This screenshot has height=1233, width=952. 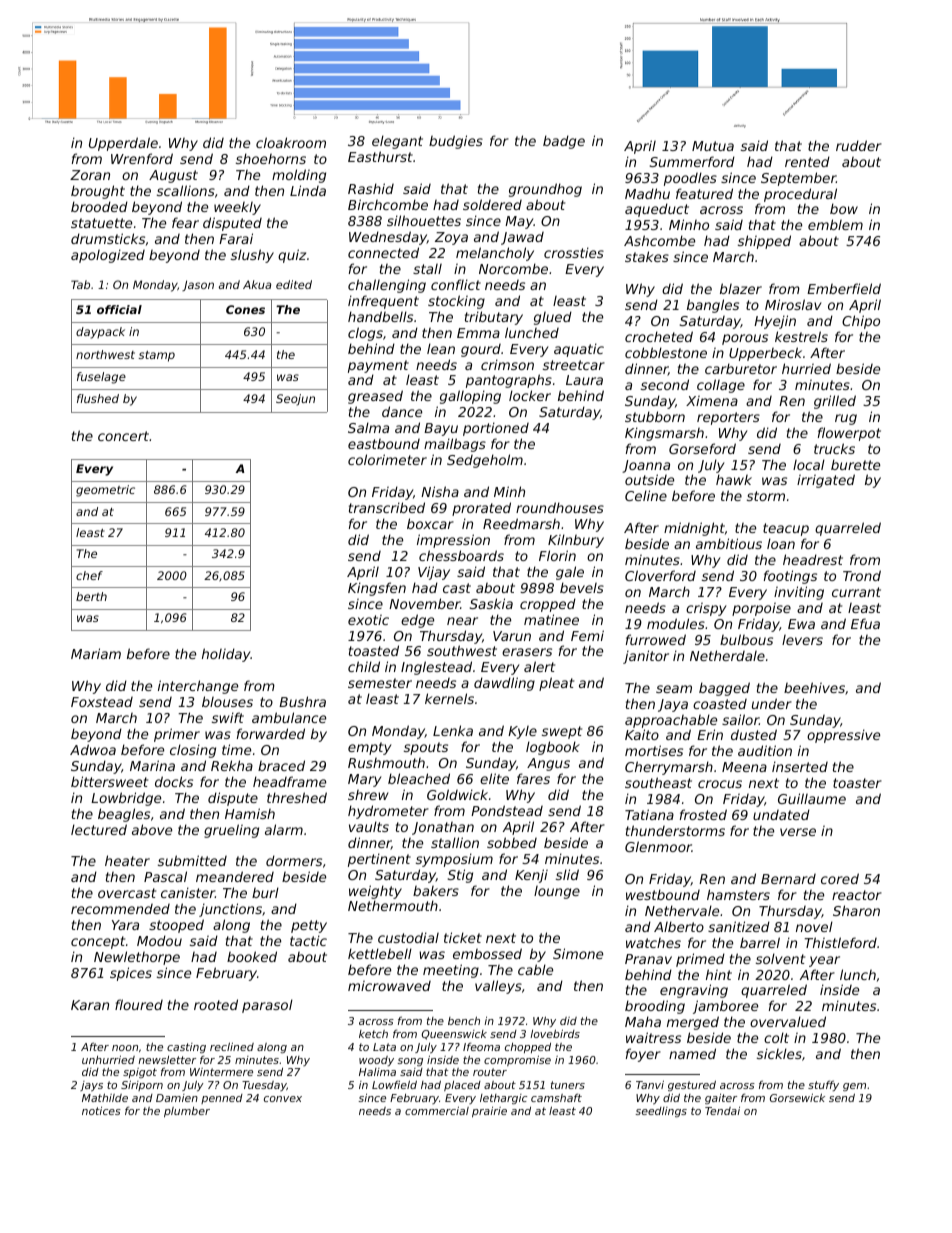 What do you see at coordinates (291, 142) in the screenshot?
I see `cloakroom` at bounding box center [291, 142].
